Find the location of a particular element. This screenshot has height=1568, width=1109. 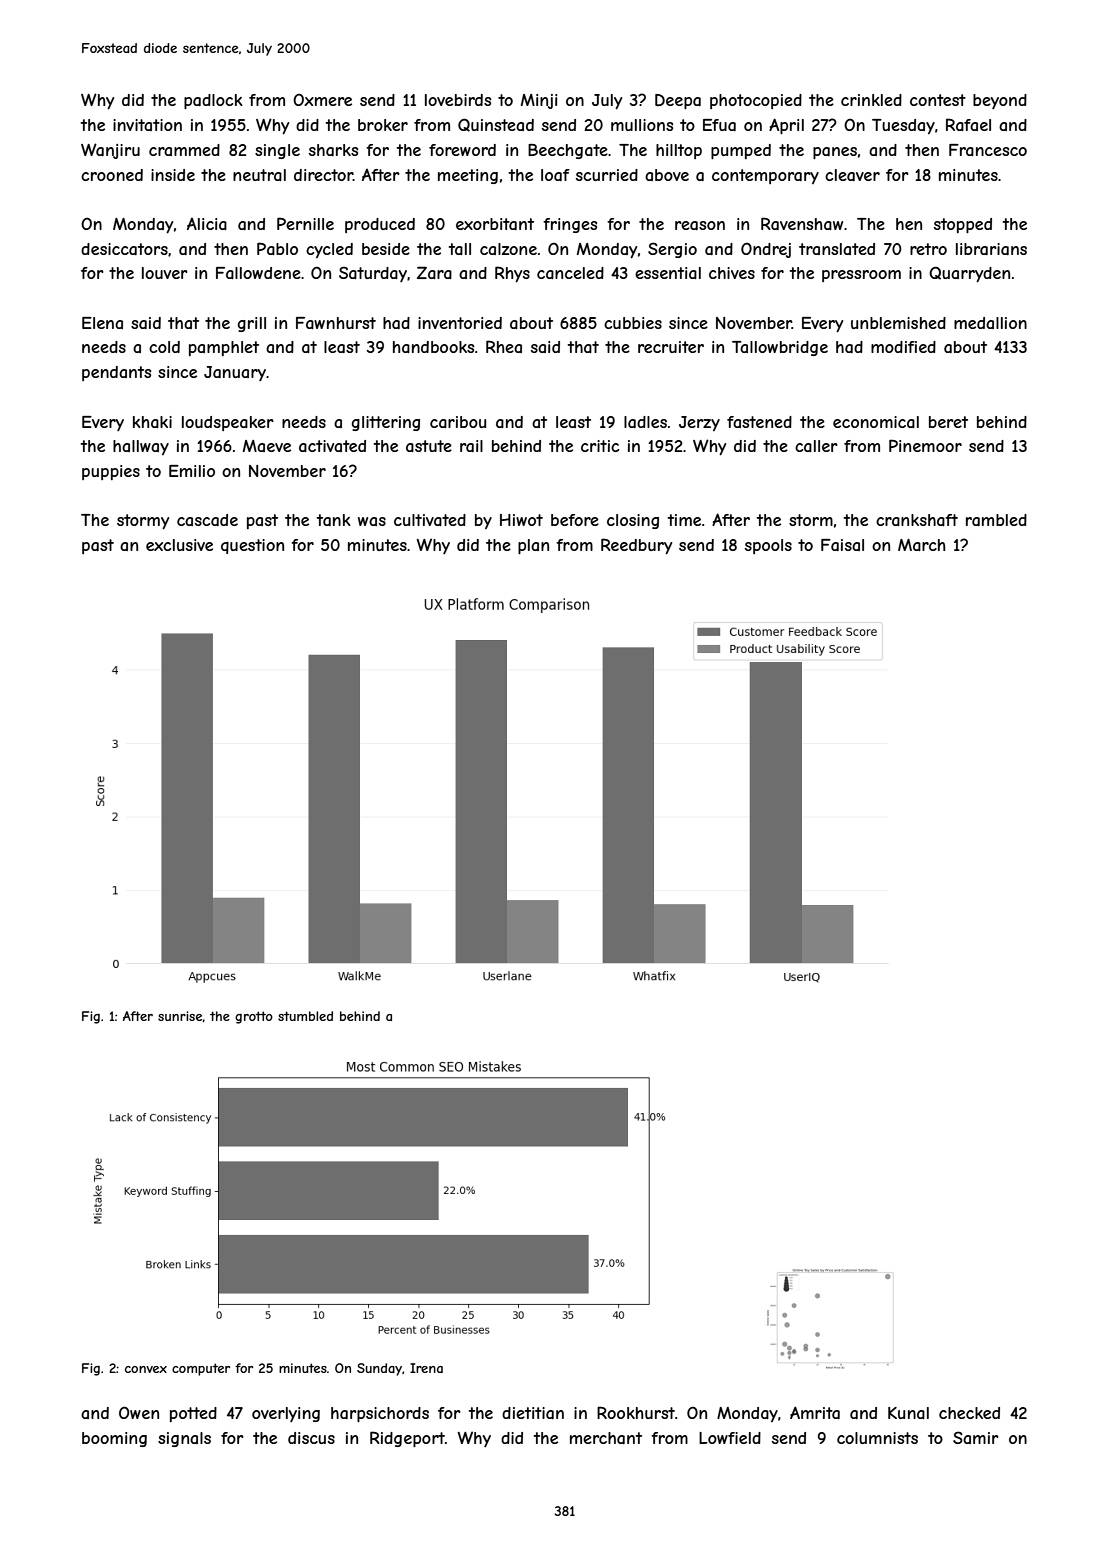

grotto is located at coordinates (254, 1017).
